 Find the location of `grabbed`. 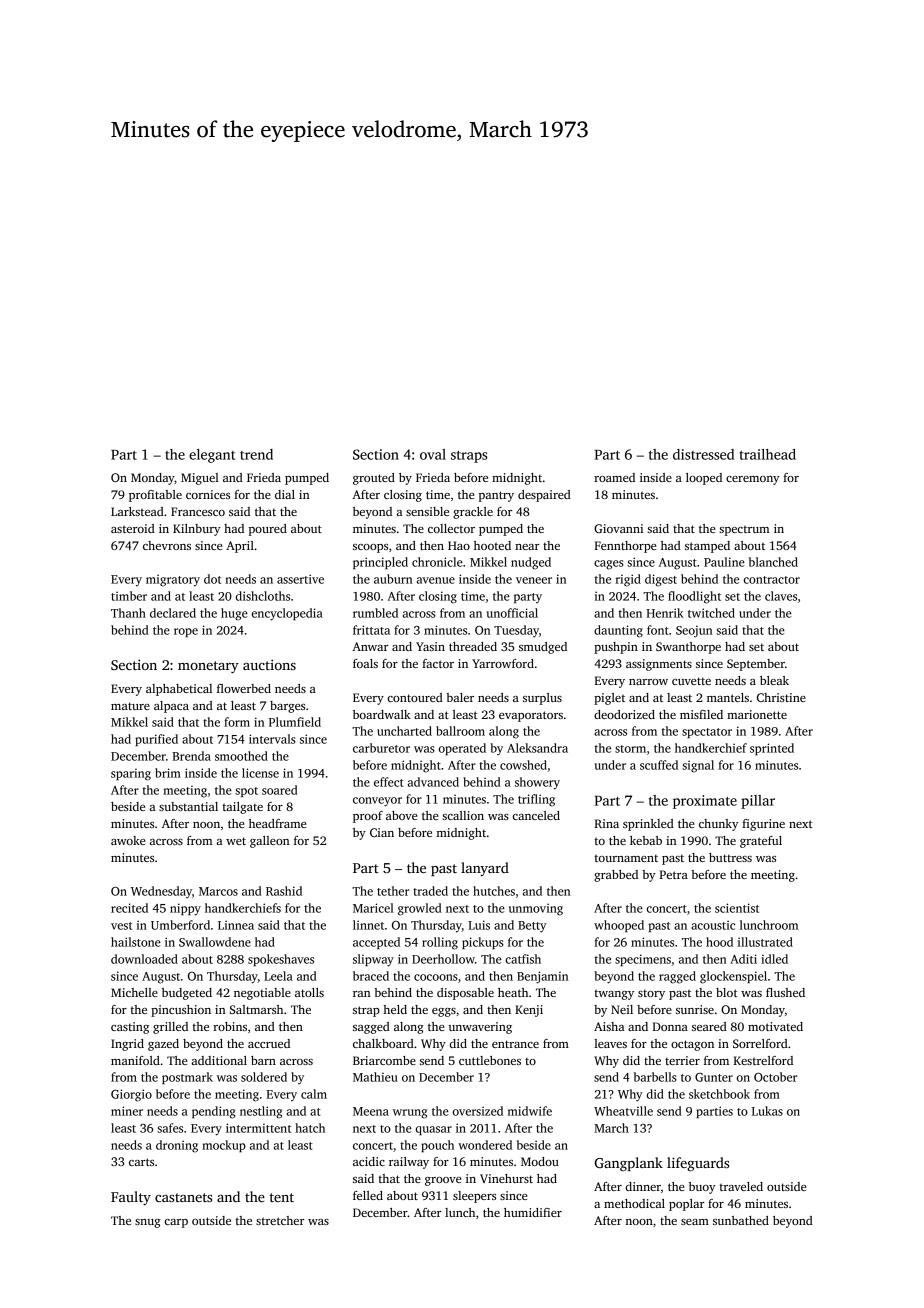

grabbed is located at coordinates (616, 876).
